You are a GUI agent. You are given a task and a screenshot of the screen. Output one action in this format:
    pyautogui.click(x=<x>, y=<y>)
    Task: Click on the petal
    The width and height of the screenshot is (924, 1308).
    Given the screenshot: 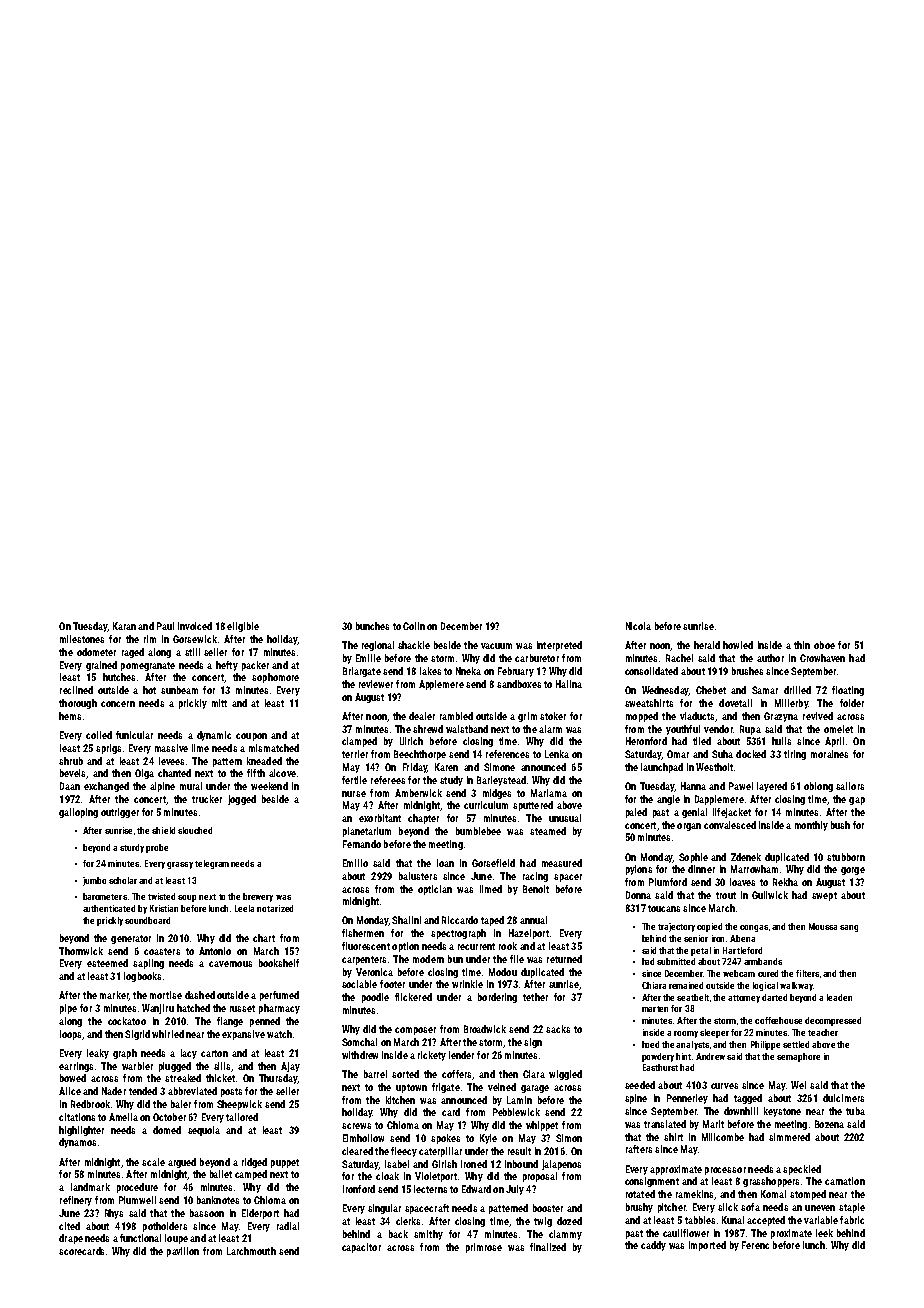 What is the action you would take?
    pyautogui.click(x=701, y=951)
